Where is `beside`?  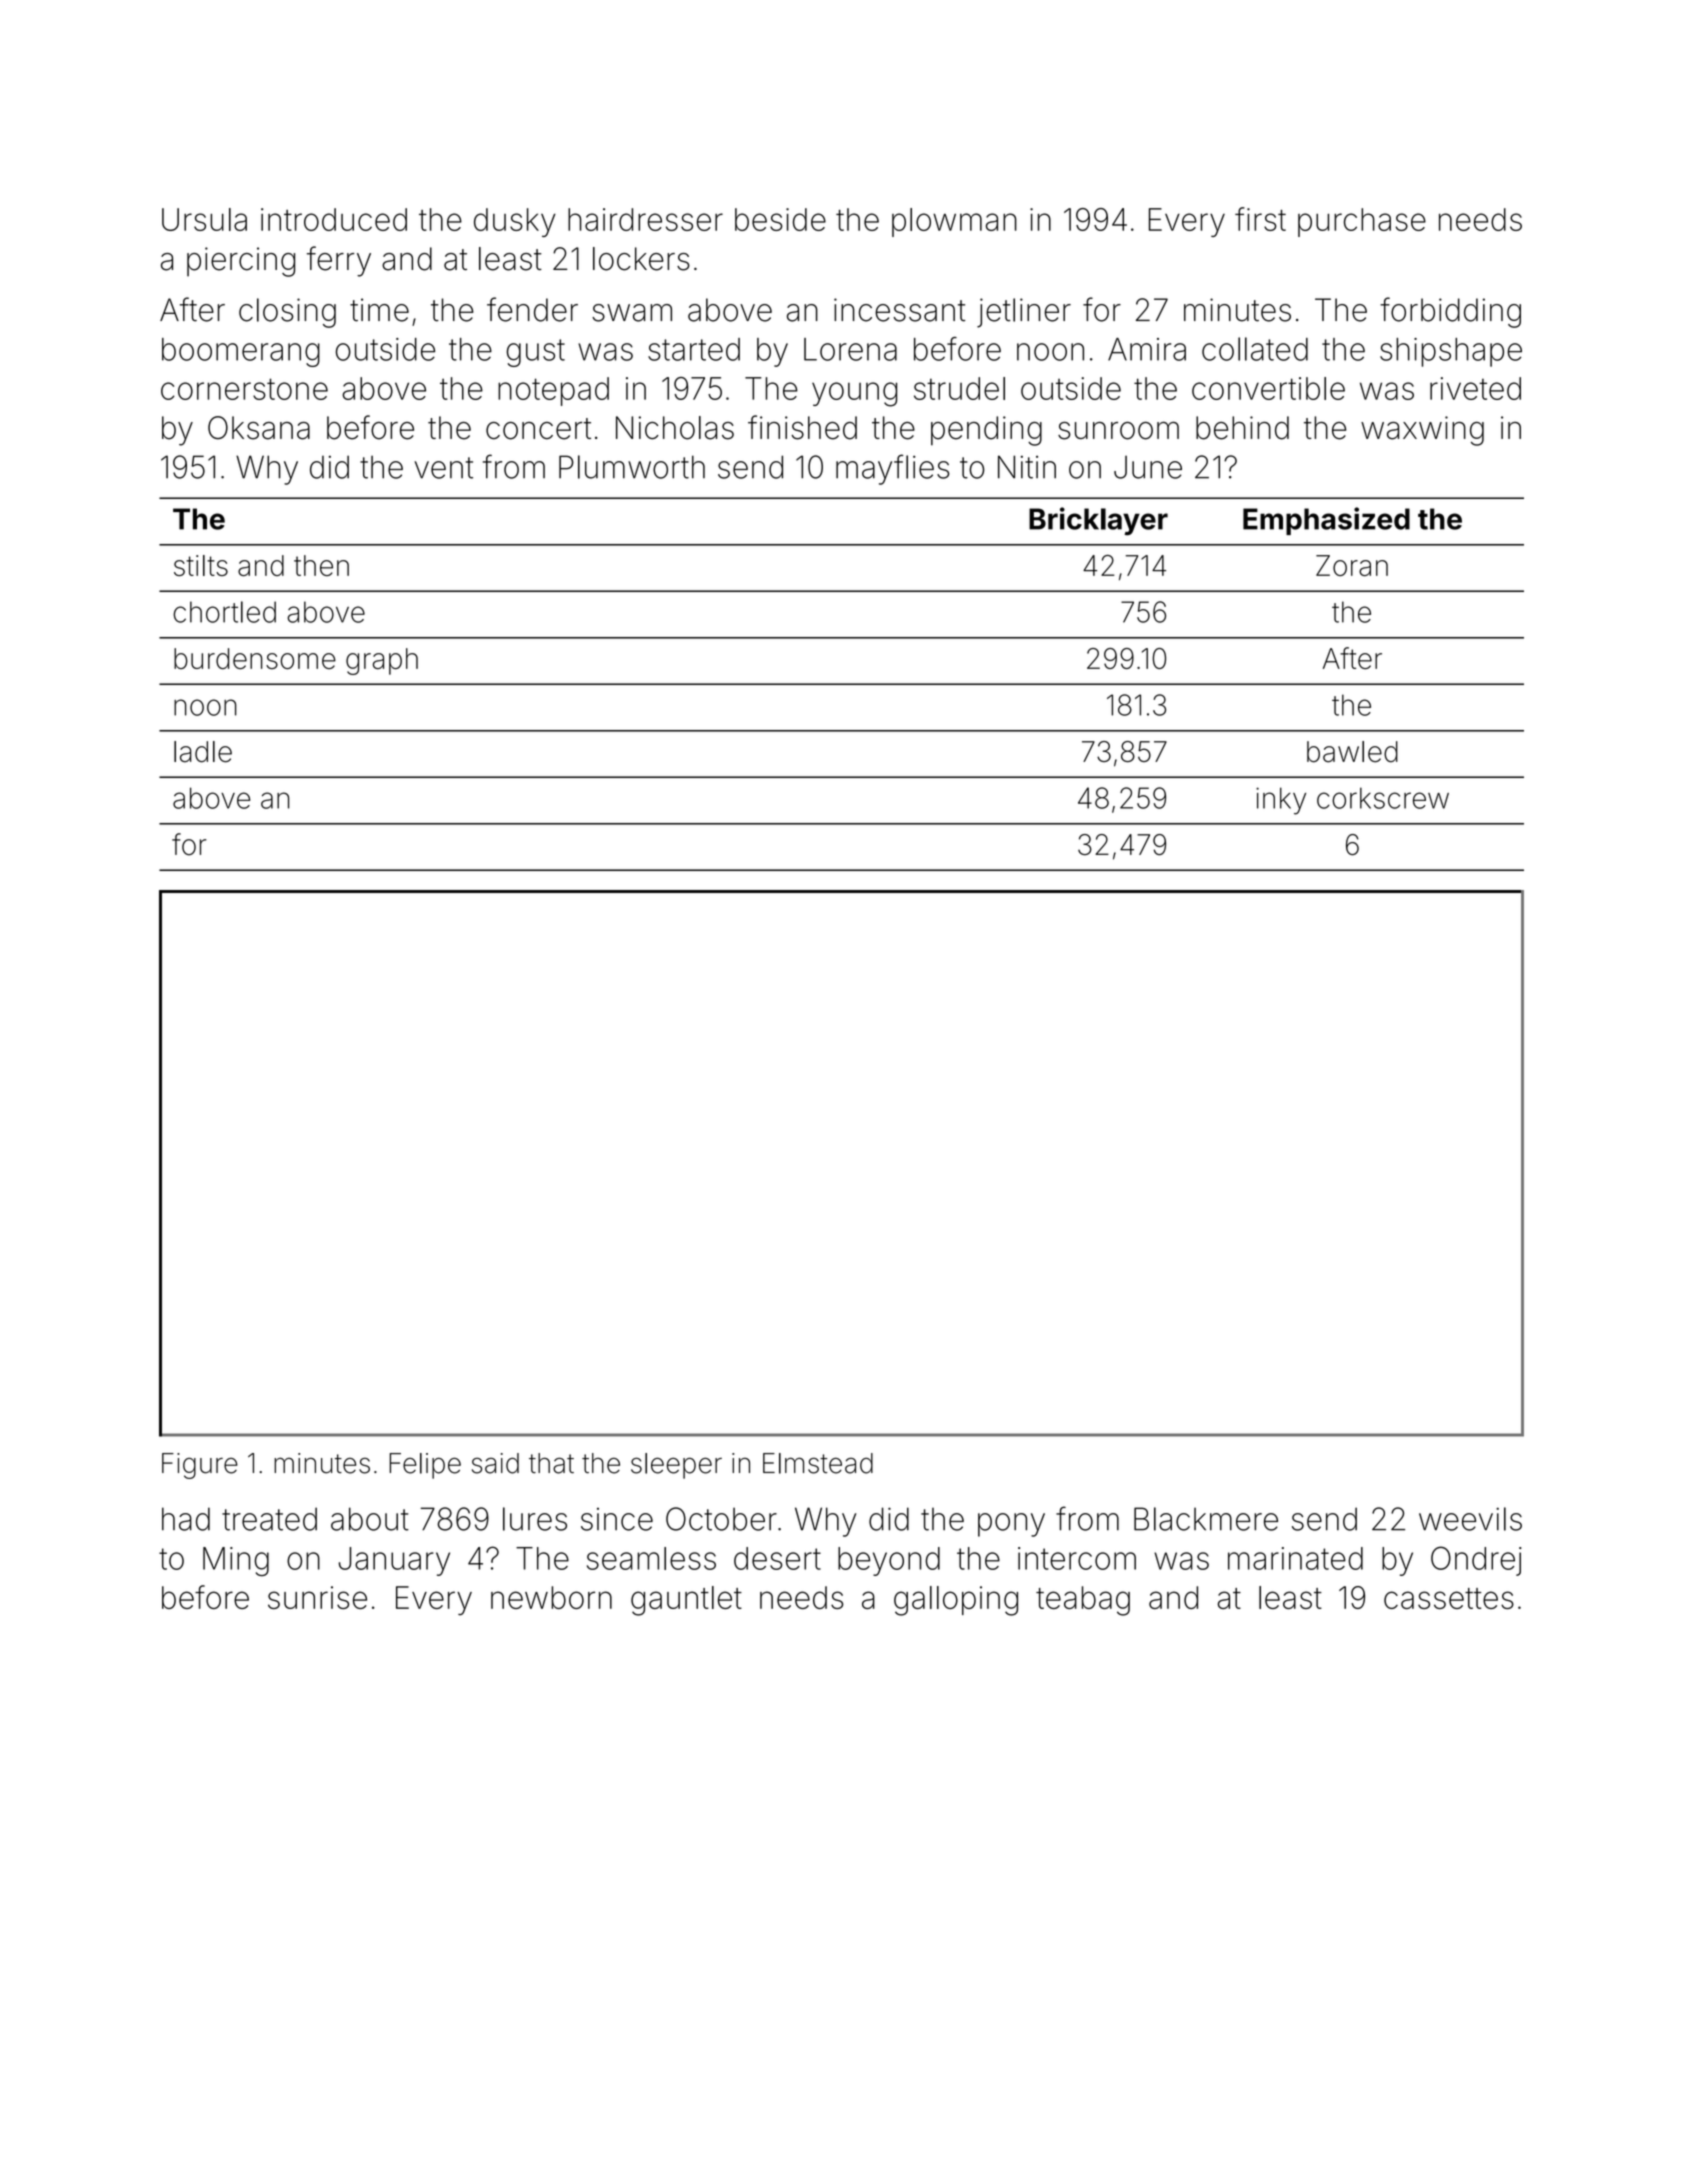 beside is located at coordinates (780, 219).
